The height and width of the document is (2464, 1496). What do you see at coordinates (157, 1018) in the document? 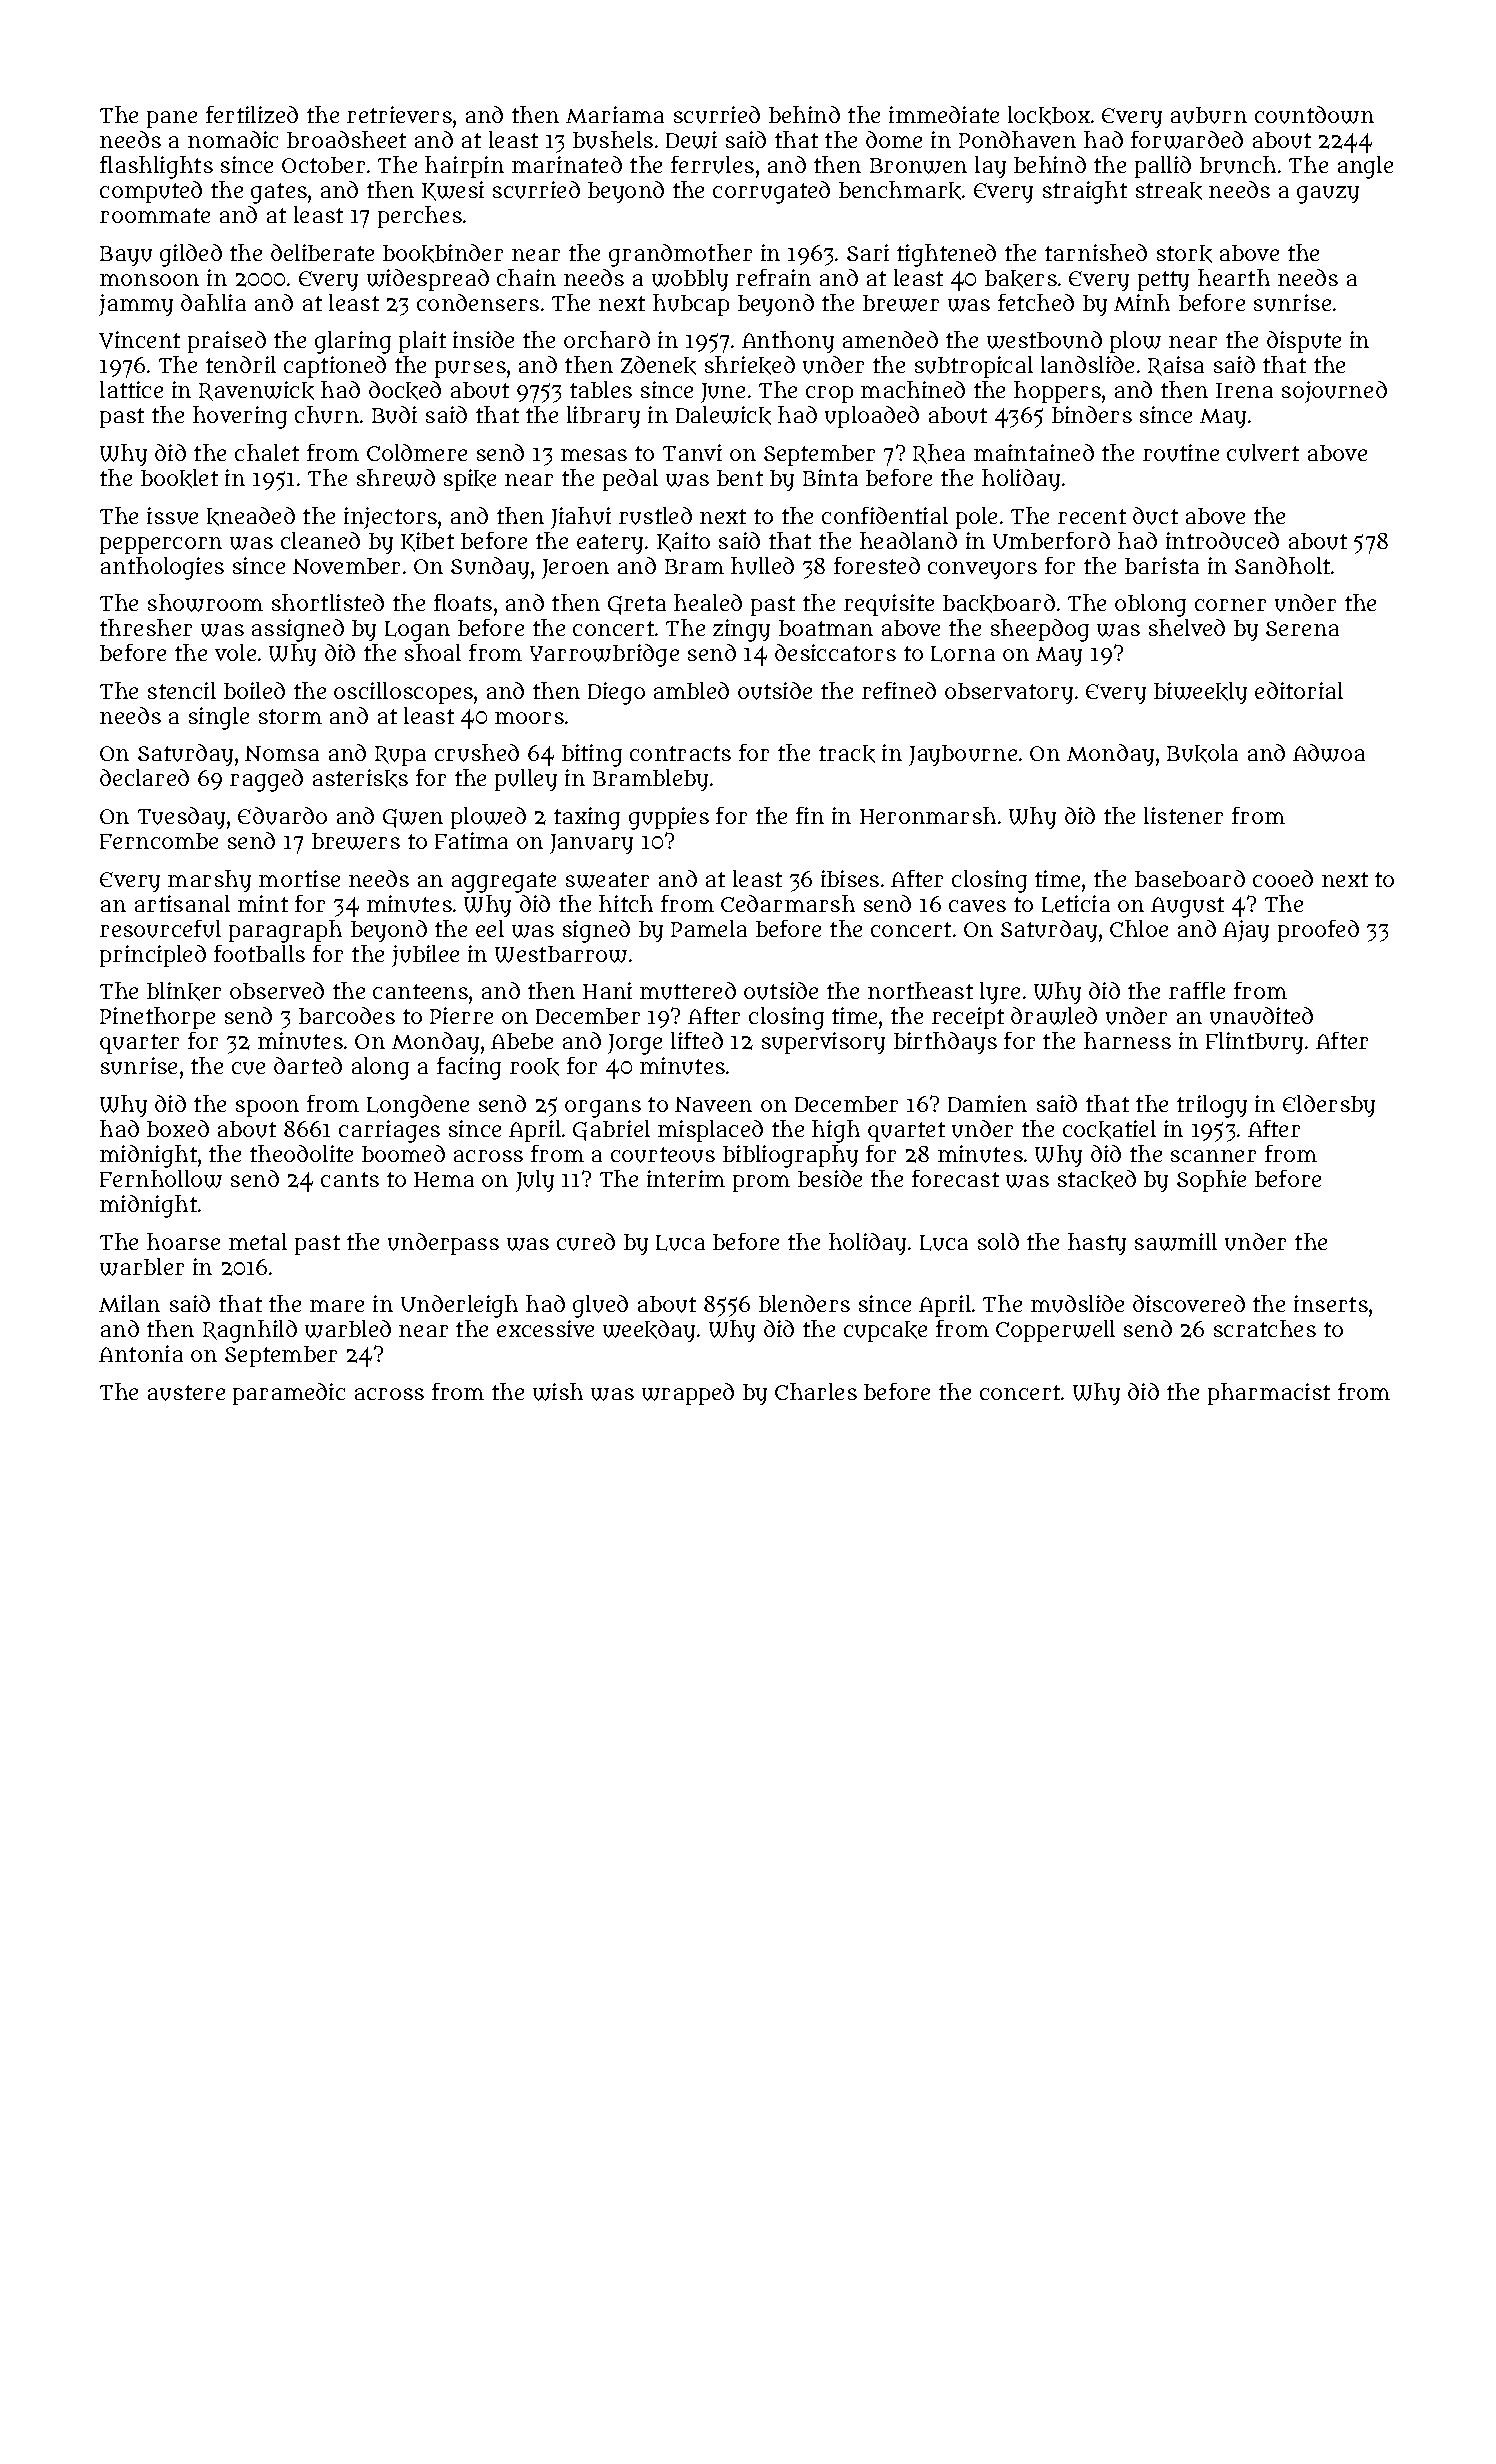
I see `Pinethorpe` at bounding box center [157, 1018].
